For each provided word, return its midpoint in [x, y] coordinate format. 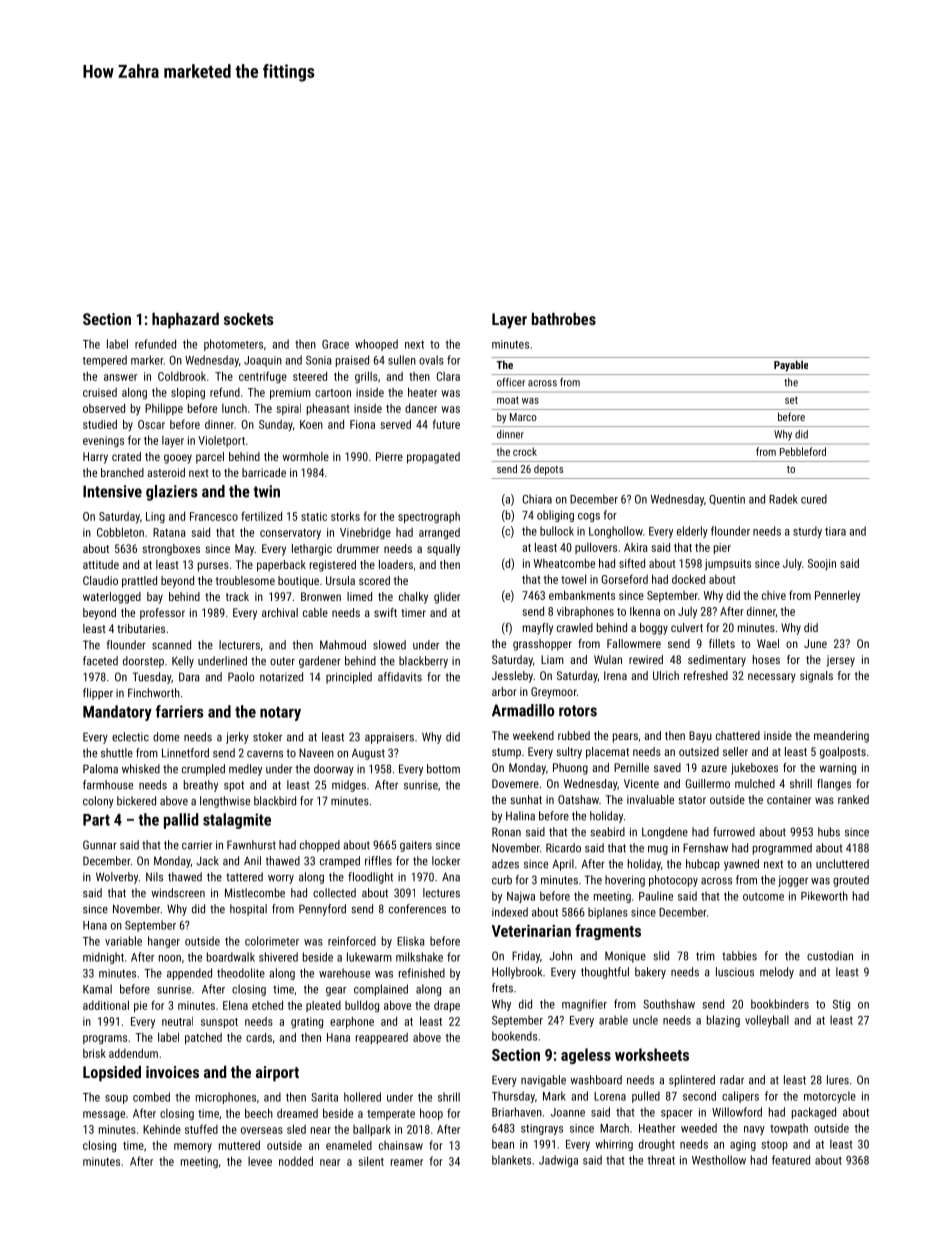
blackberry [423, 662]
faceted [100, 661]
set [791, 400]
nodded [296, 1161]
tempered [105, 361]
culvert [687, 627]
